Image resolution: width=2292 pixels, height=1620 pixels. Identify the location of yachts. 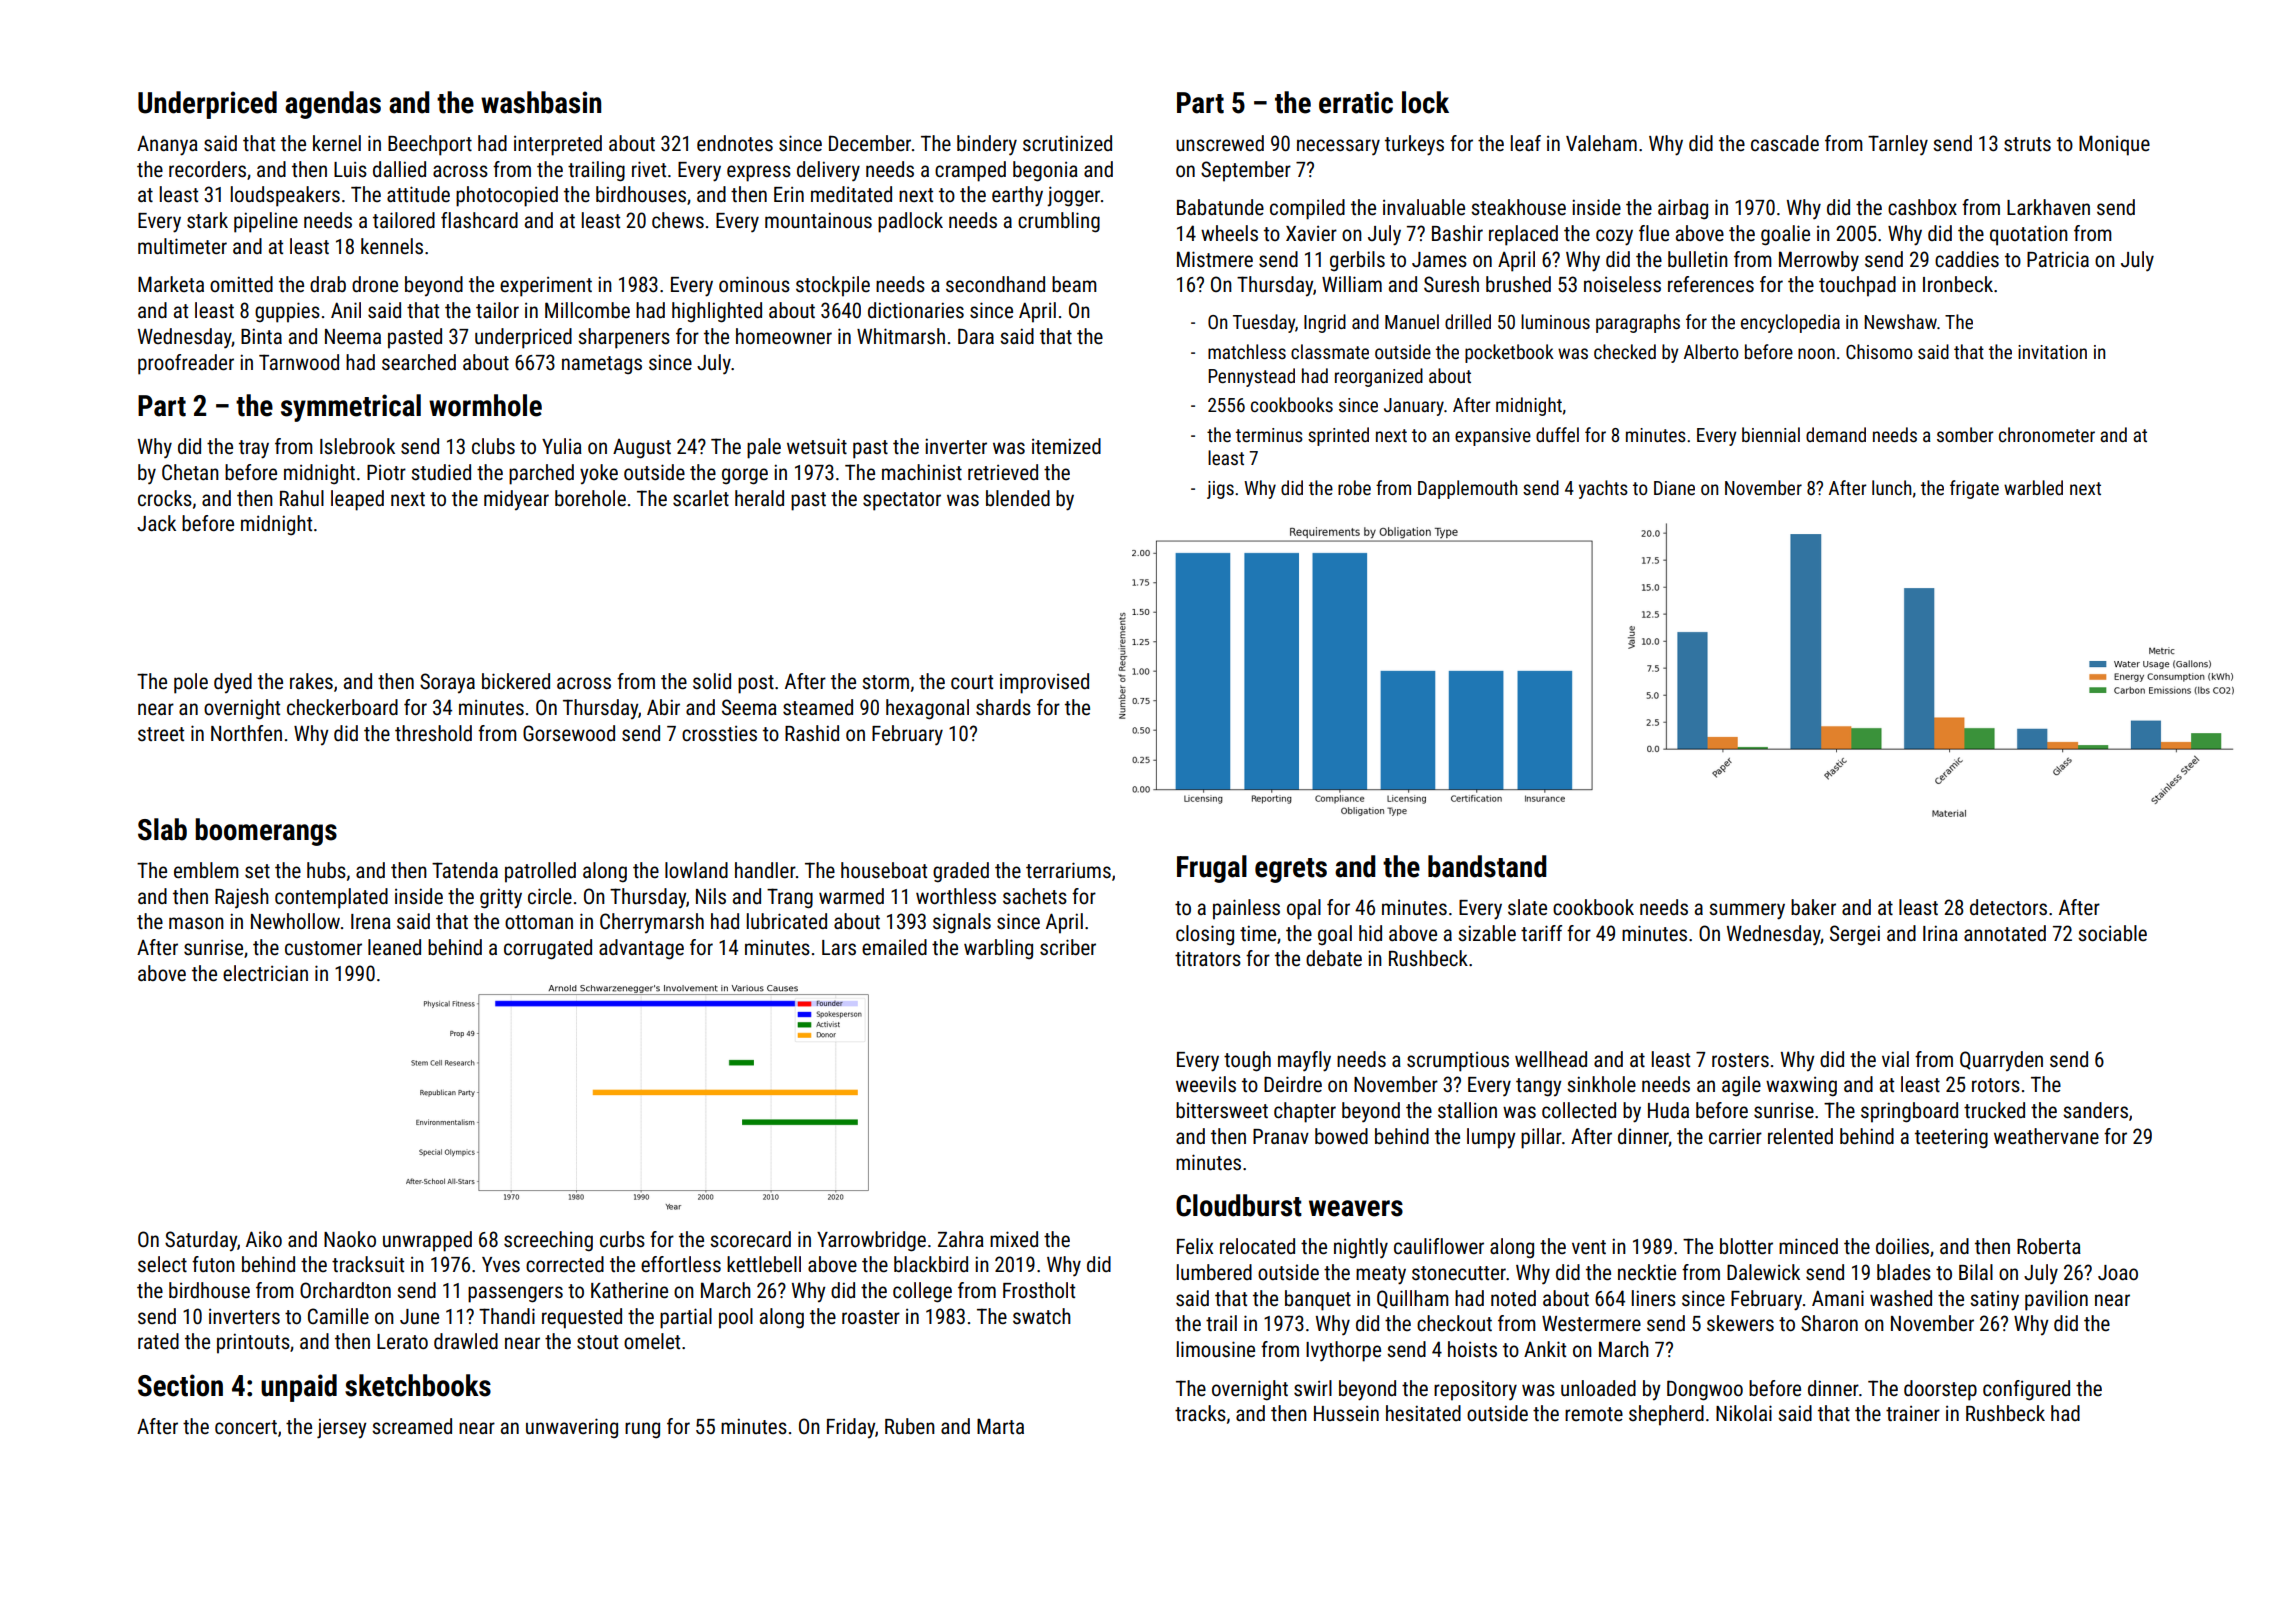
(1603, 489).
